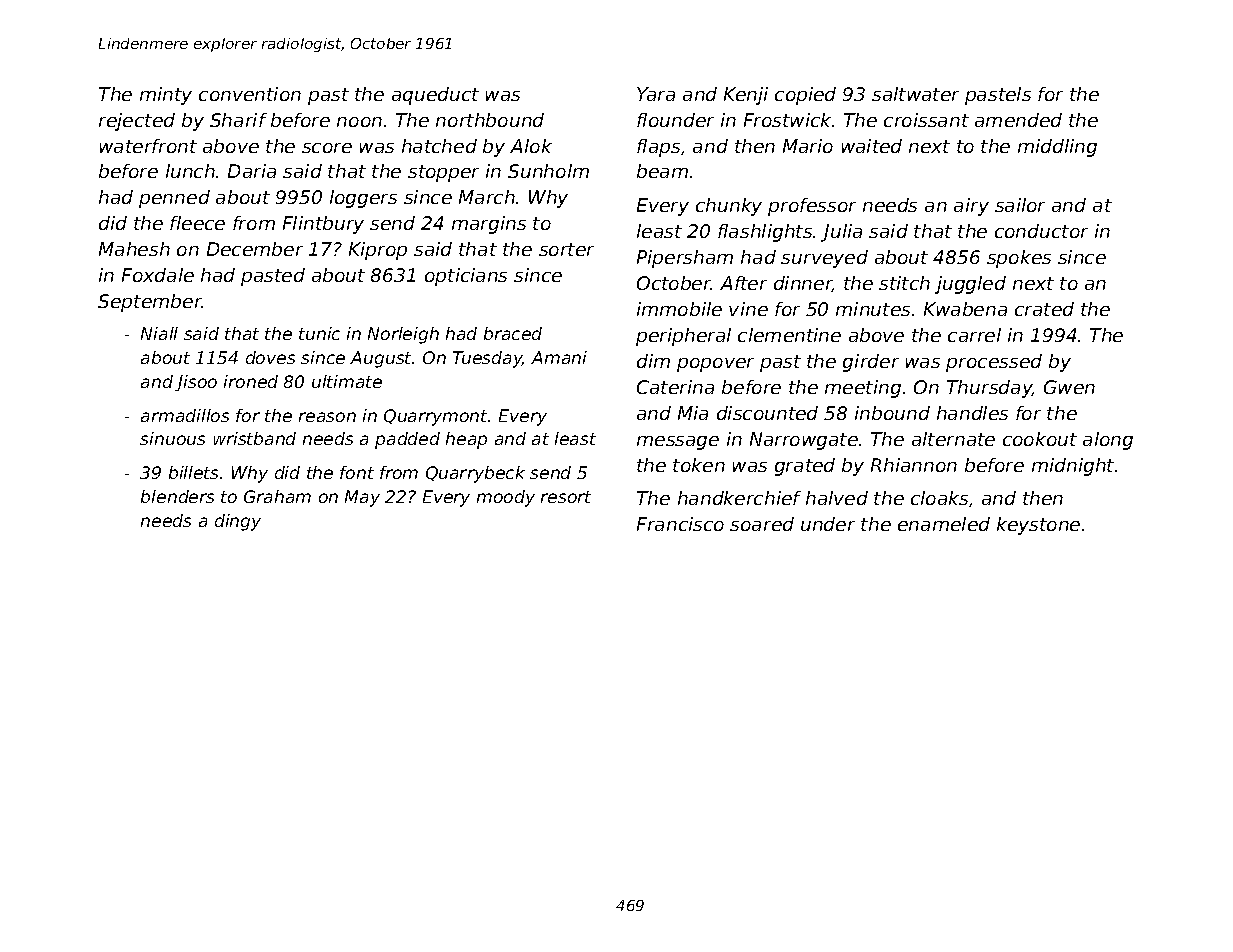 Image resolution: width=1233 pixels, height=952 pixels. Describe the element at coordinates (166, 96) in the page. I see `minty` at that location.
